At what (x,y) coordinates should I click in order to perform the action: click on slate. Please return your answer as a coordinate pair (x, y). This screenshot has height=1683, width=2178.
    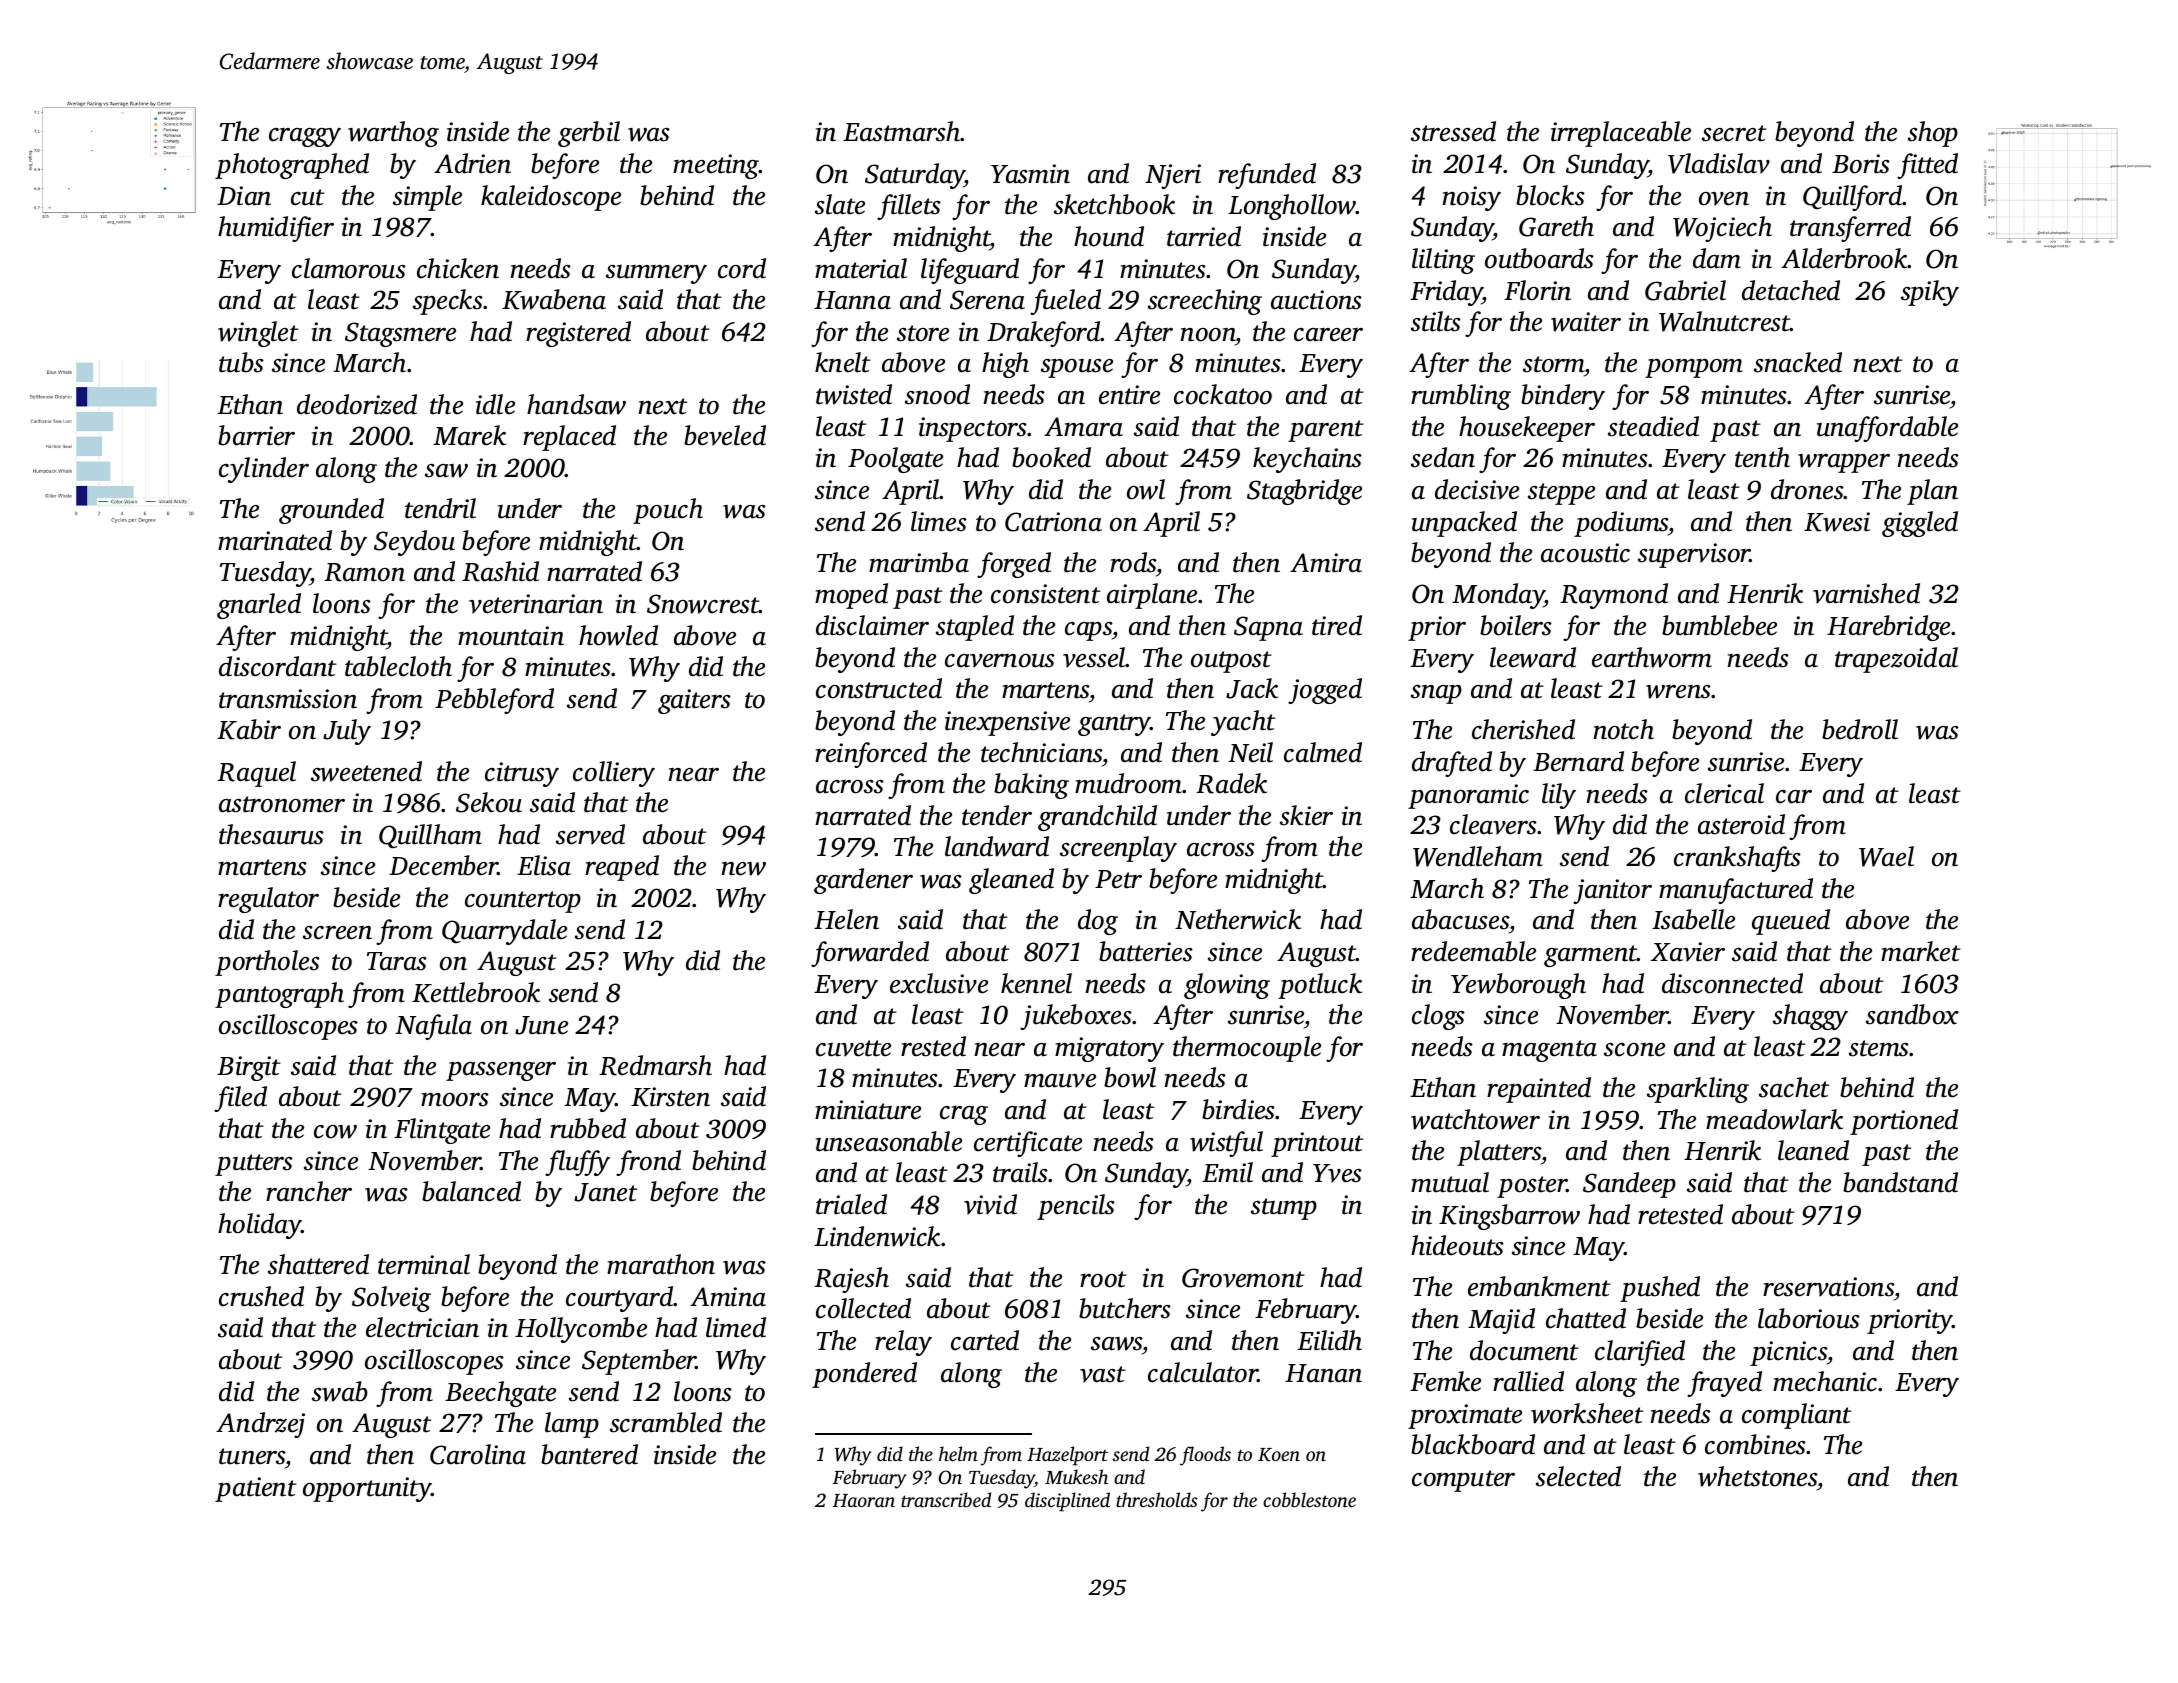
    Looking at the image, I should click on (840, 204).
